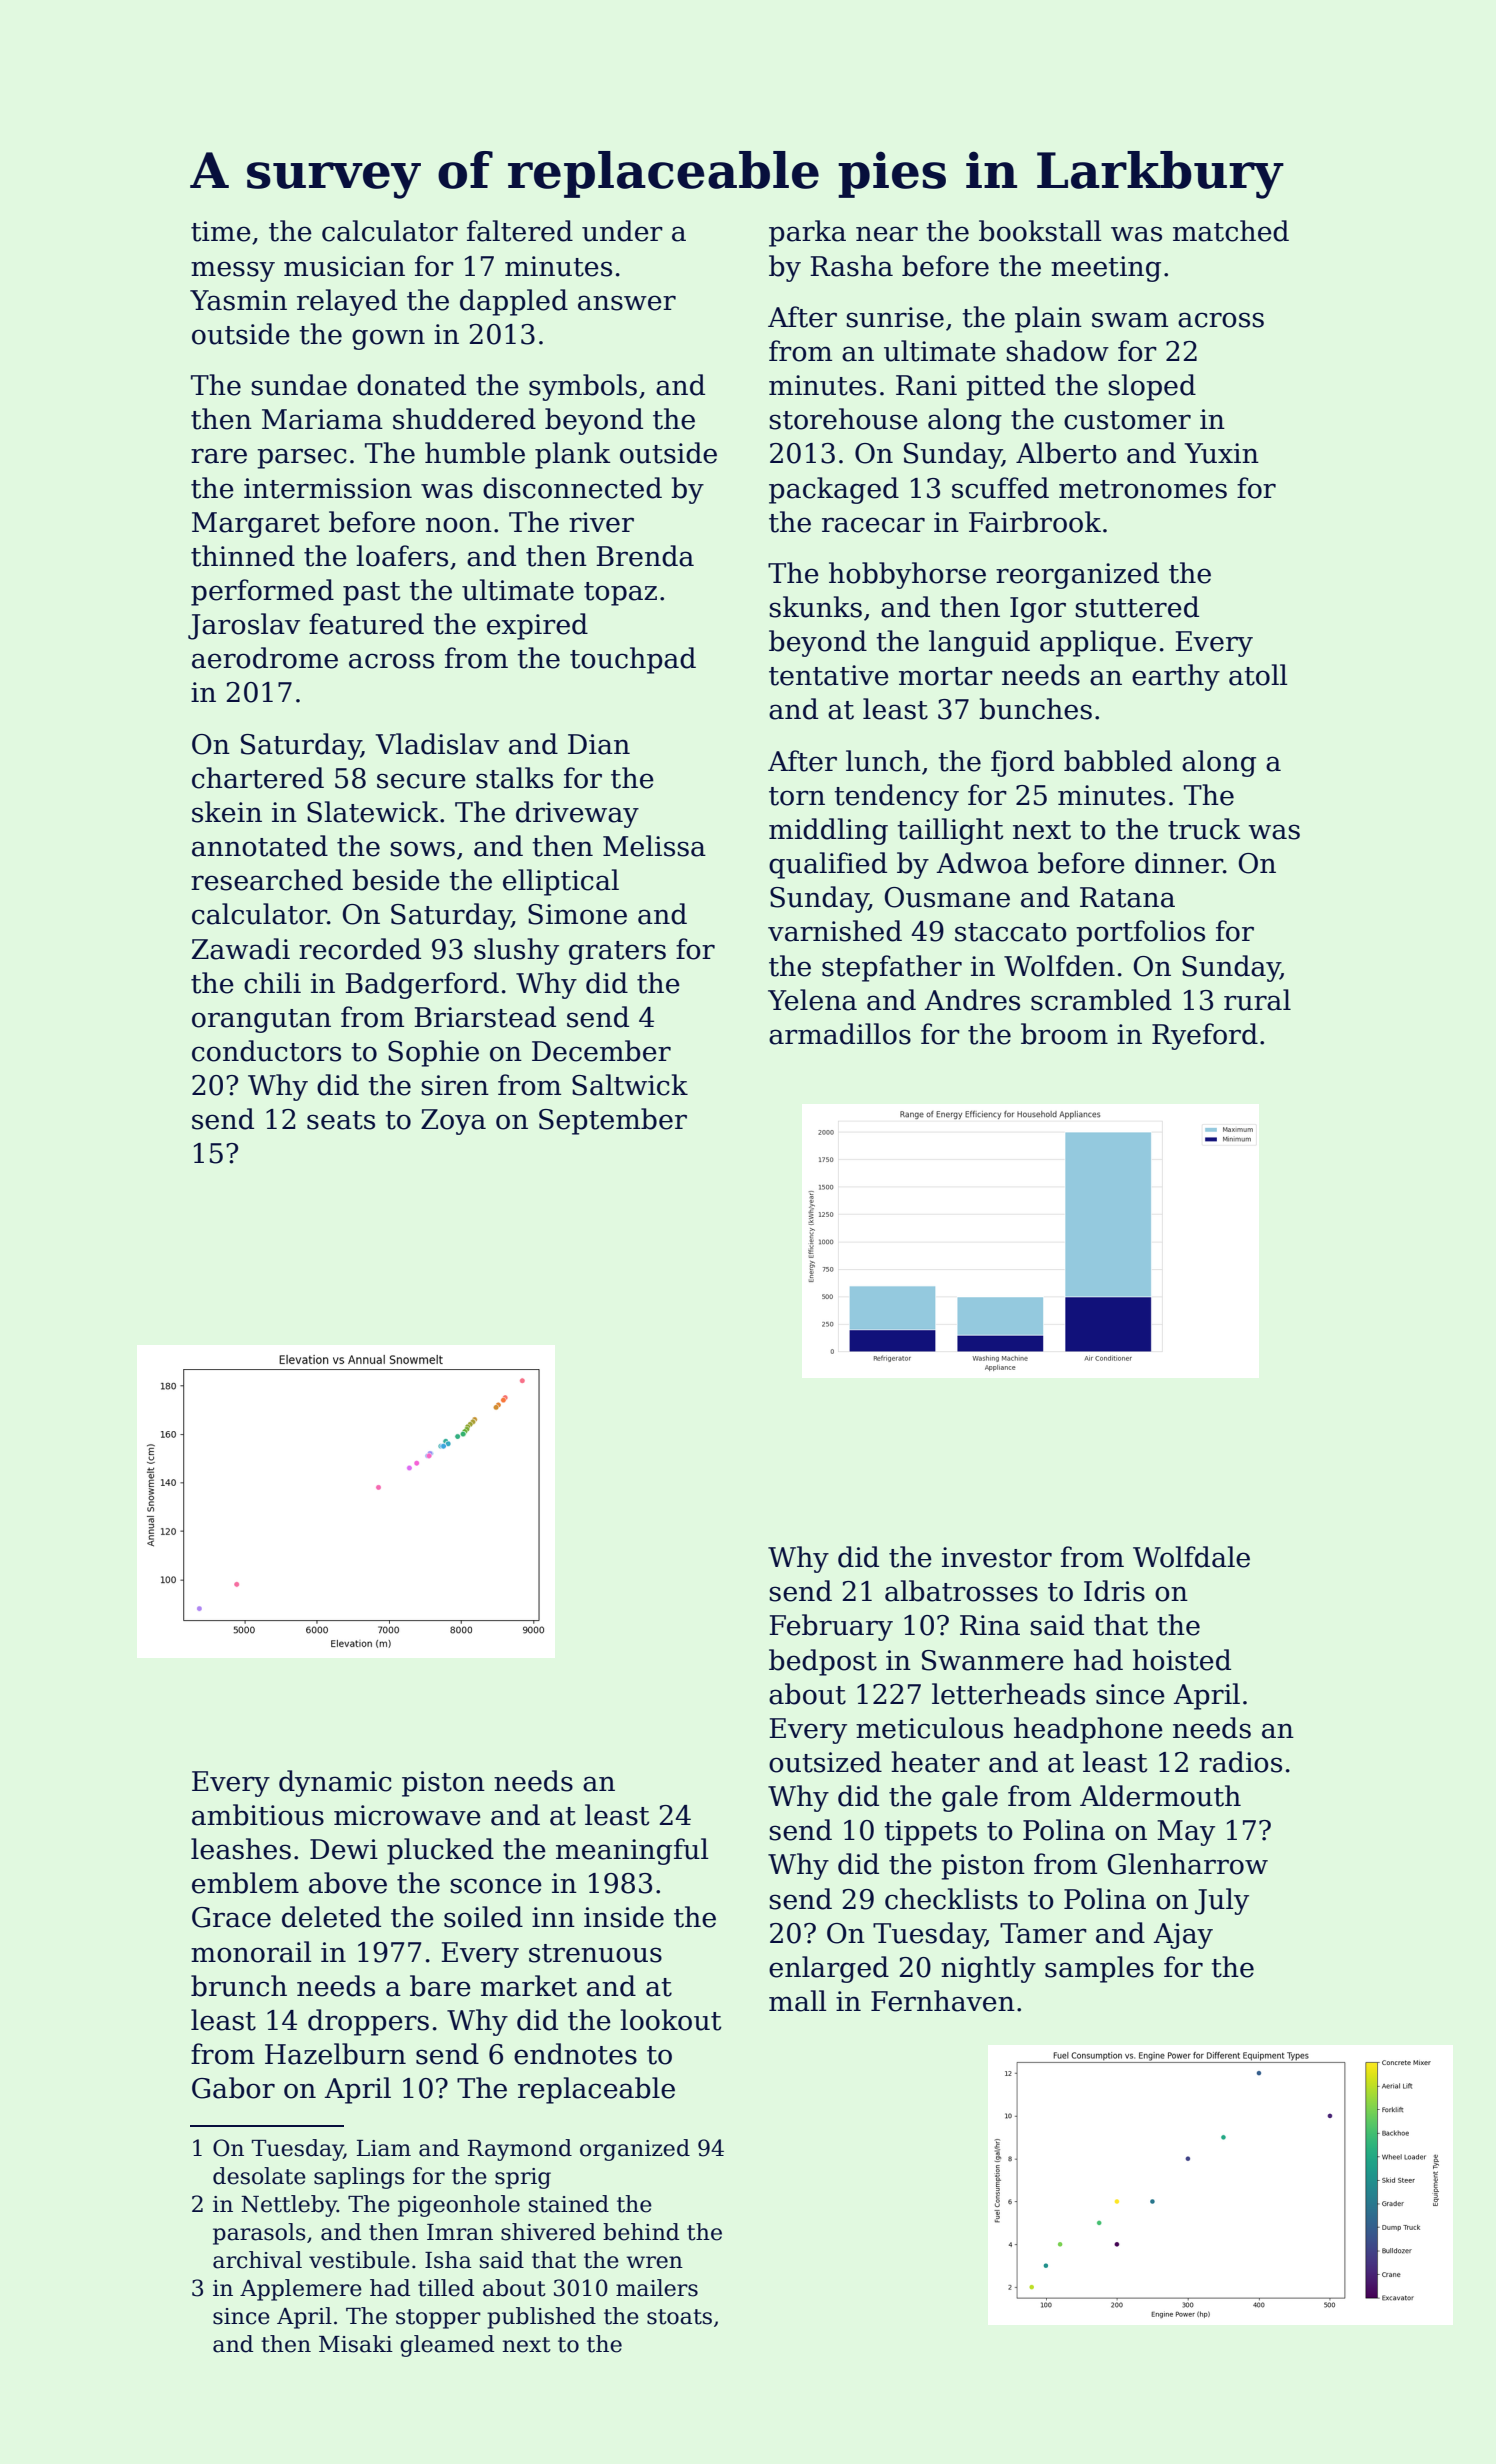 The height and width of the page is (2464, 1496). I want to click on near, so click(887, 234).
